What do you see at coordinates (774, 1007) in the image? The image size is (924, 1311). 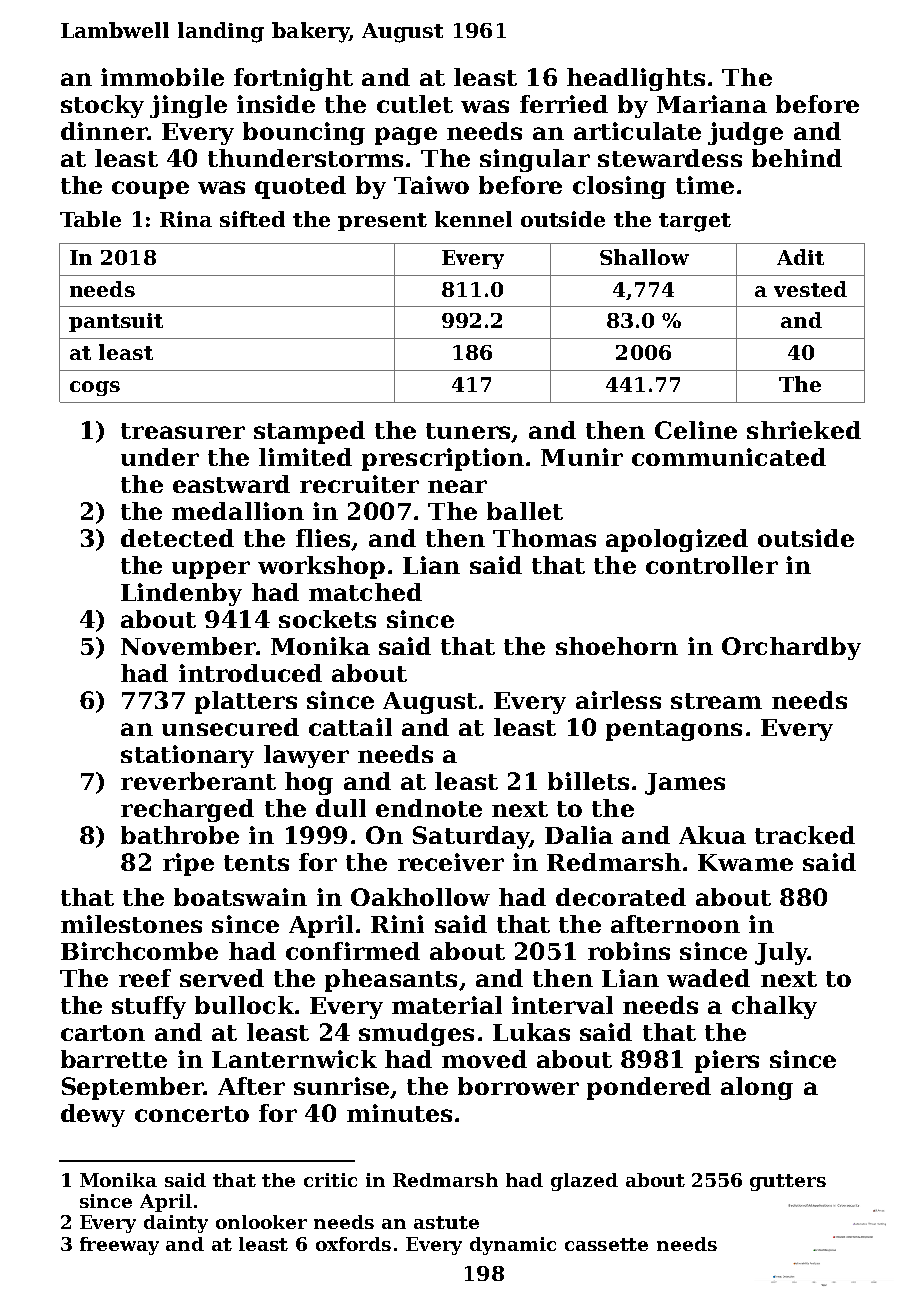 I see `chalky` at bounding box center [774, 1007].
